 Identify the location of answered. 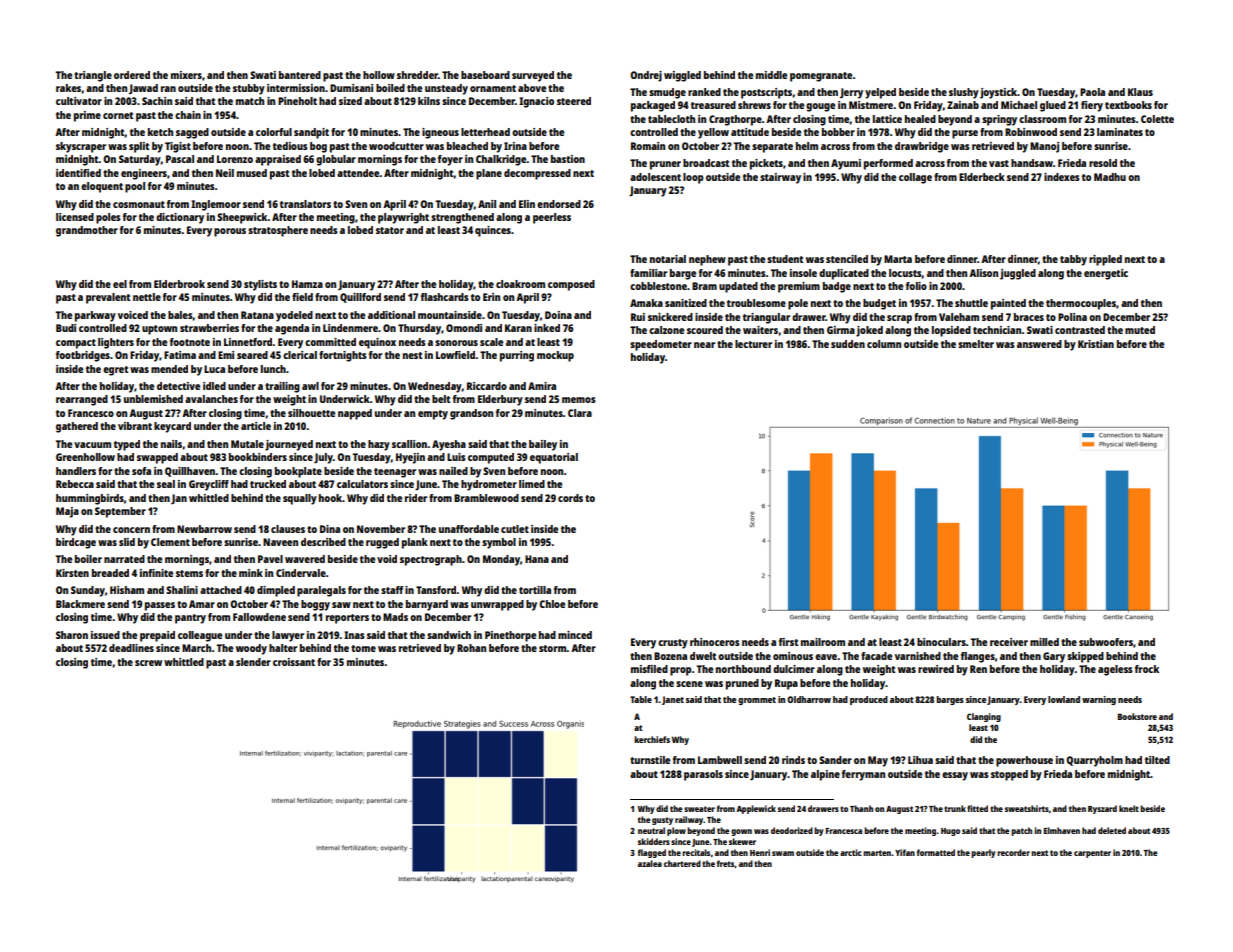
(1039, 344).
